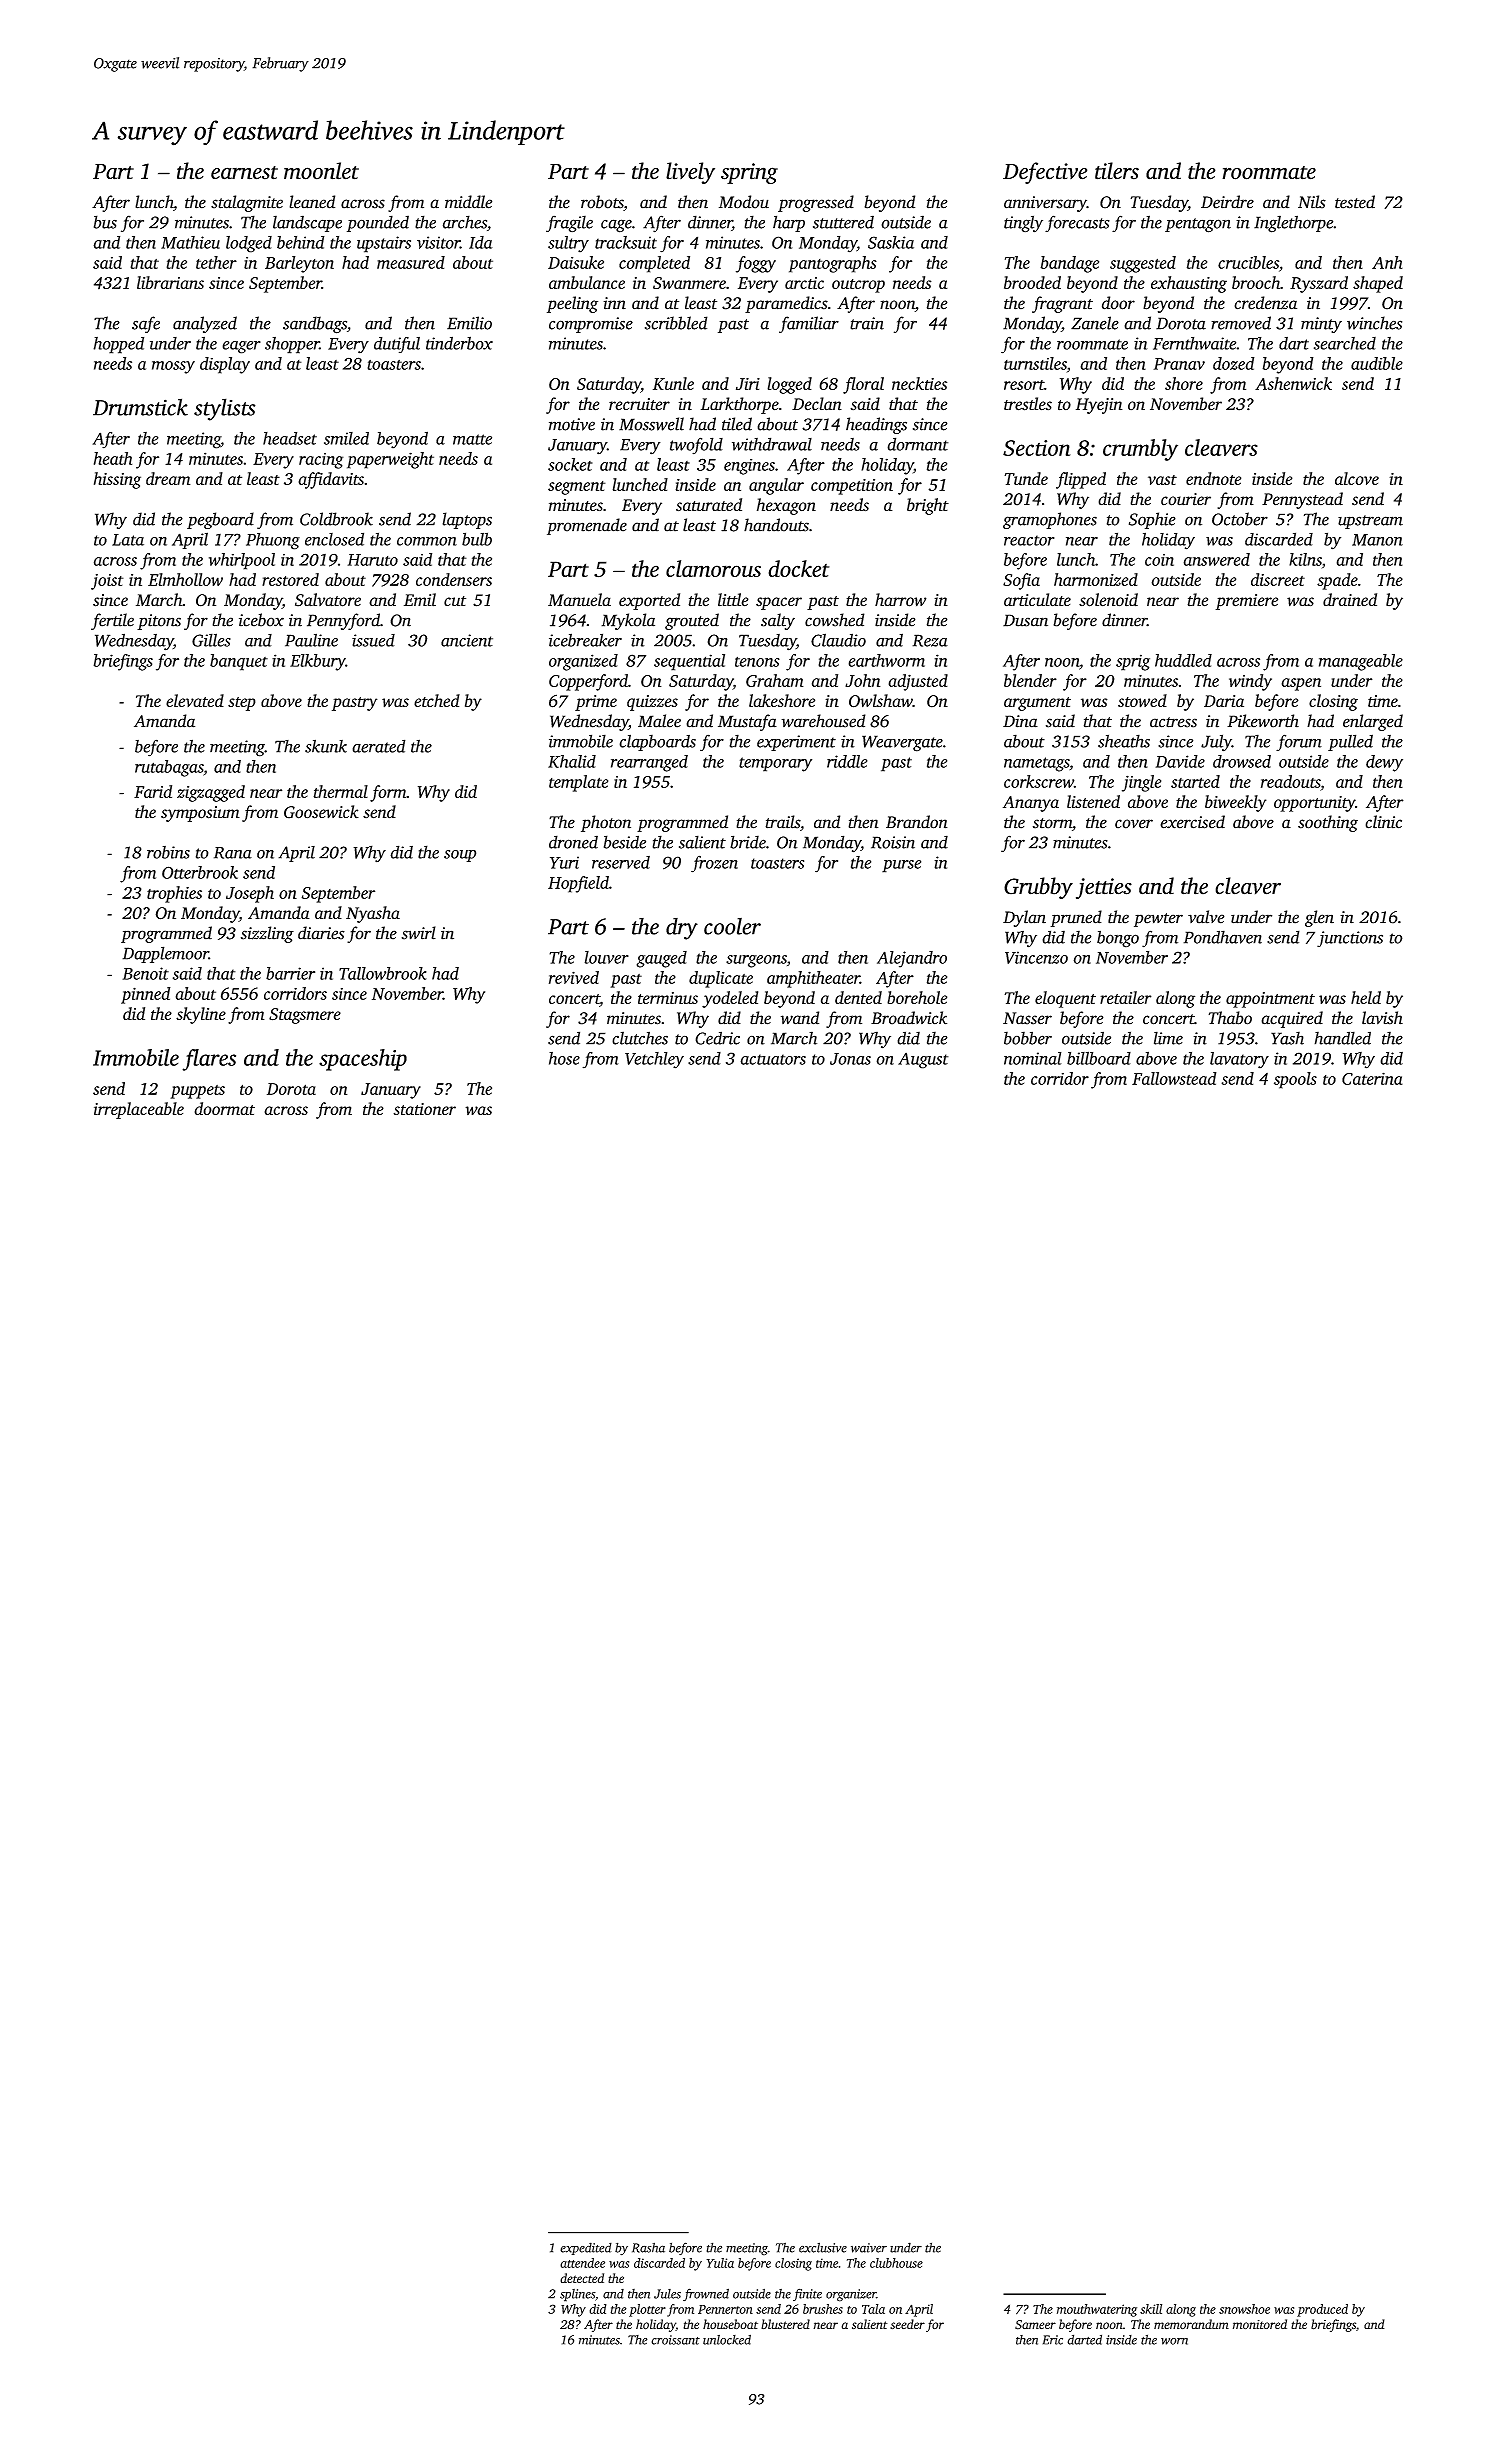 Image resolution: width=1496 pixels, height=2464 pixels. I want to click on soup, so click(460, 856).
